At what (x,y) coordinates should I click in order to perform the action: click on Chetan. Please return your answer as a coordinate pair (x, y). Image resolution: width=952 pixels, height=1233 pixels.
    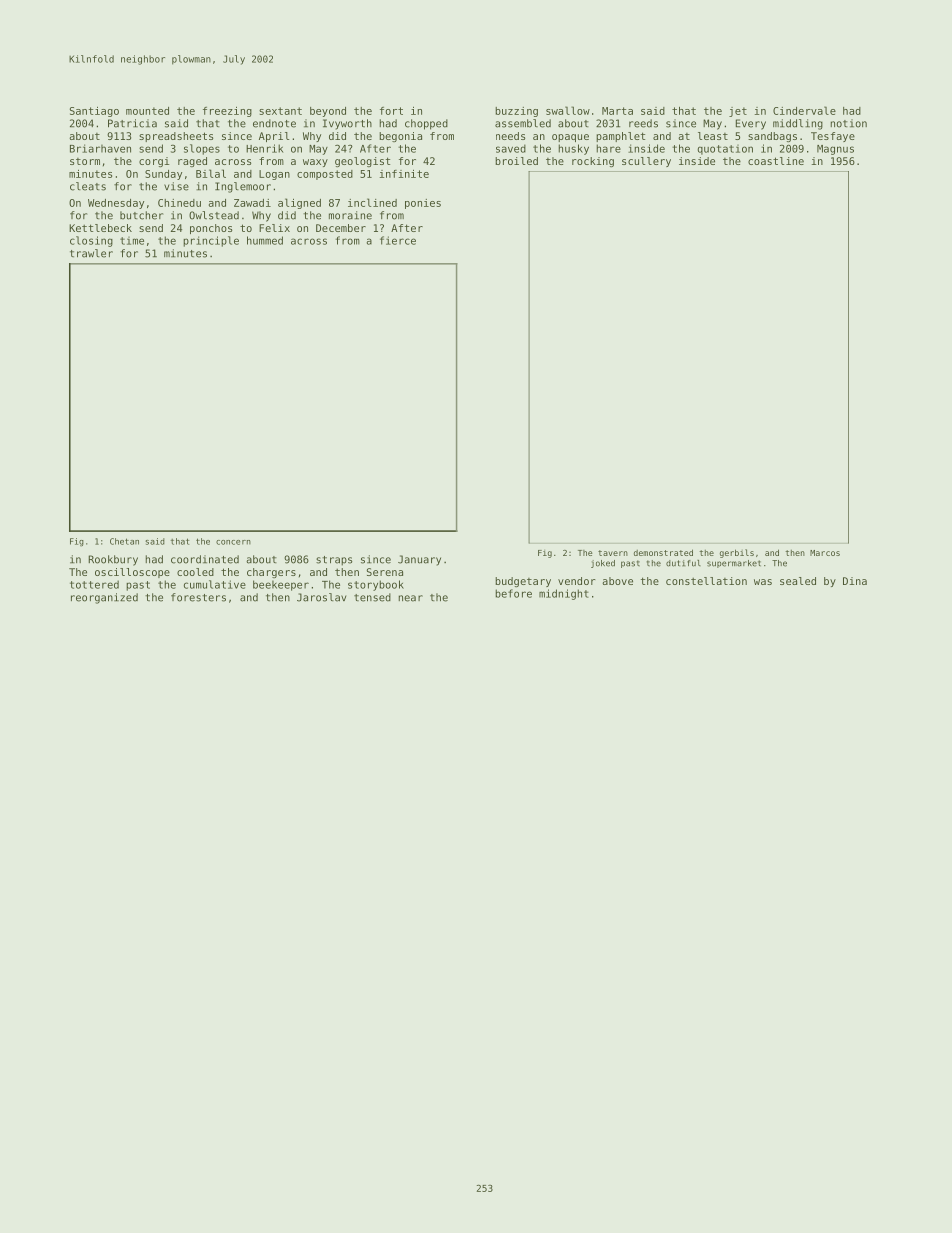
    Looking at the image, I should click on (124, 541).
